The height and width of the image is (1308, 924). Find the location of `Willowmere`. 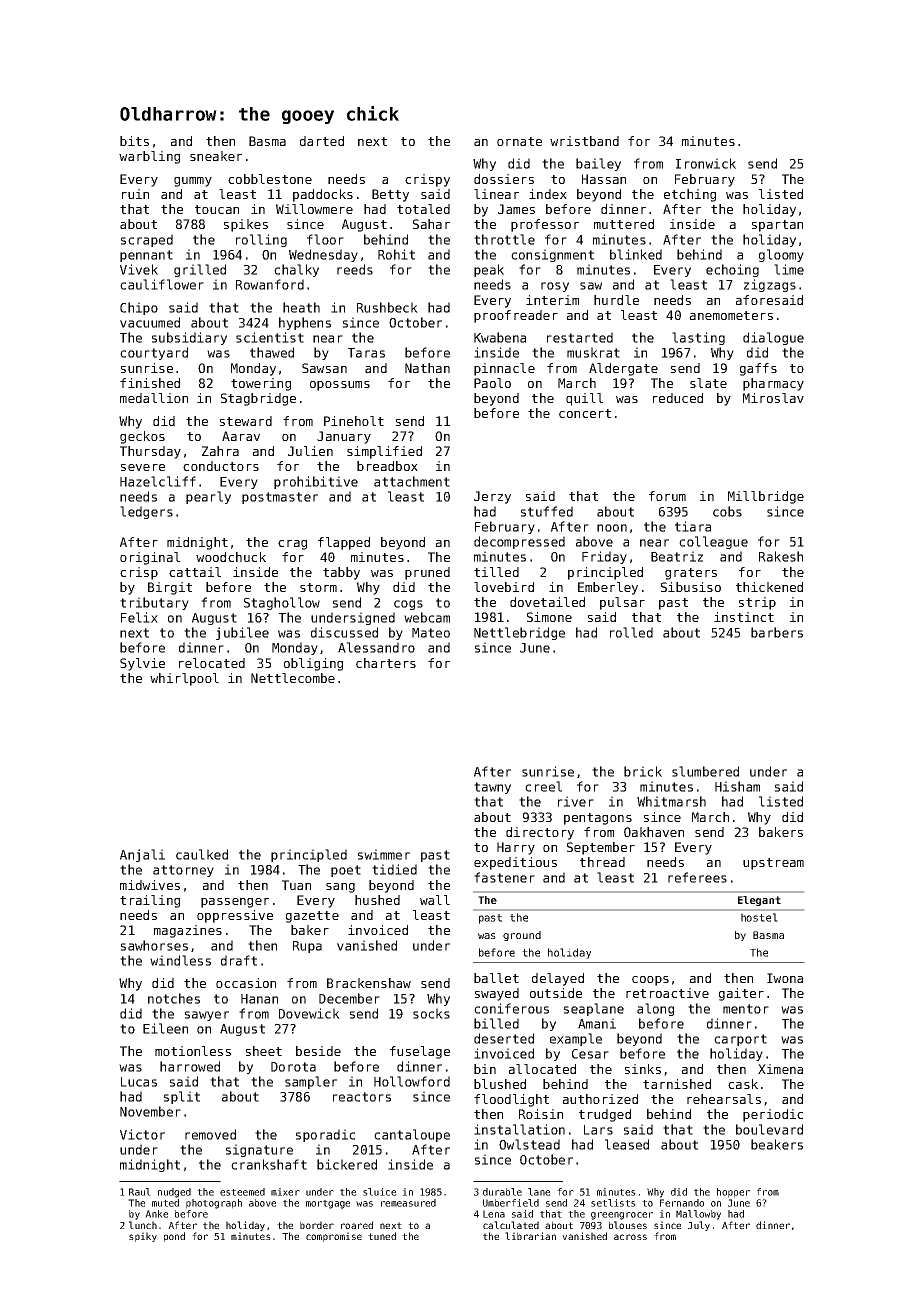

Willowmere is located at coordinates (314, 209).
